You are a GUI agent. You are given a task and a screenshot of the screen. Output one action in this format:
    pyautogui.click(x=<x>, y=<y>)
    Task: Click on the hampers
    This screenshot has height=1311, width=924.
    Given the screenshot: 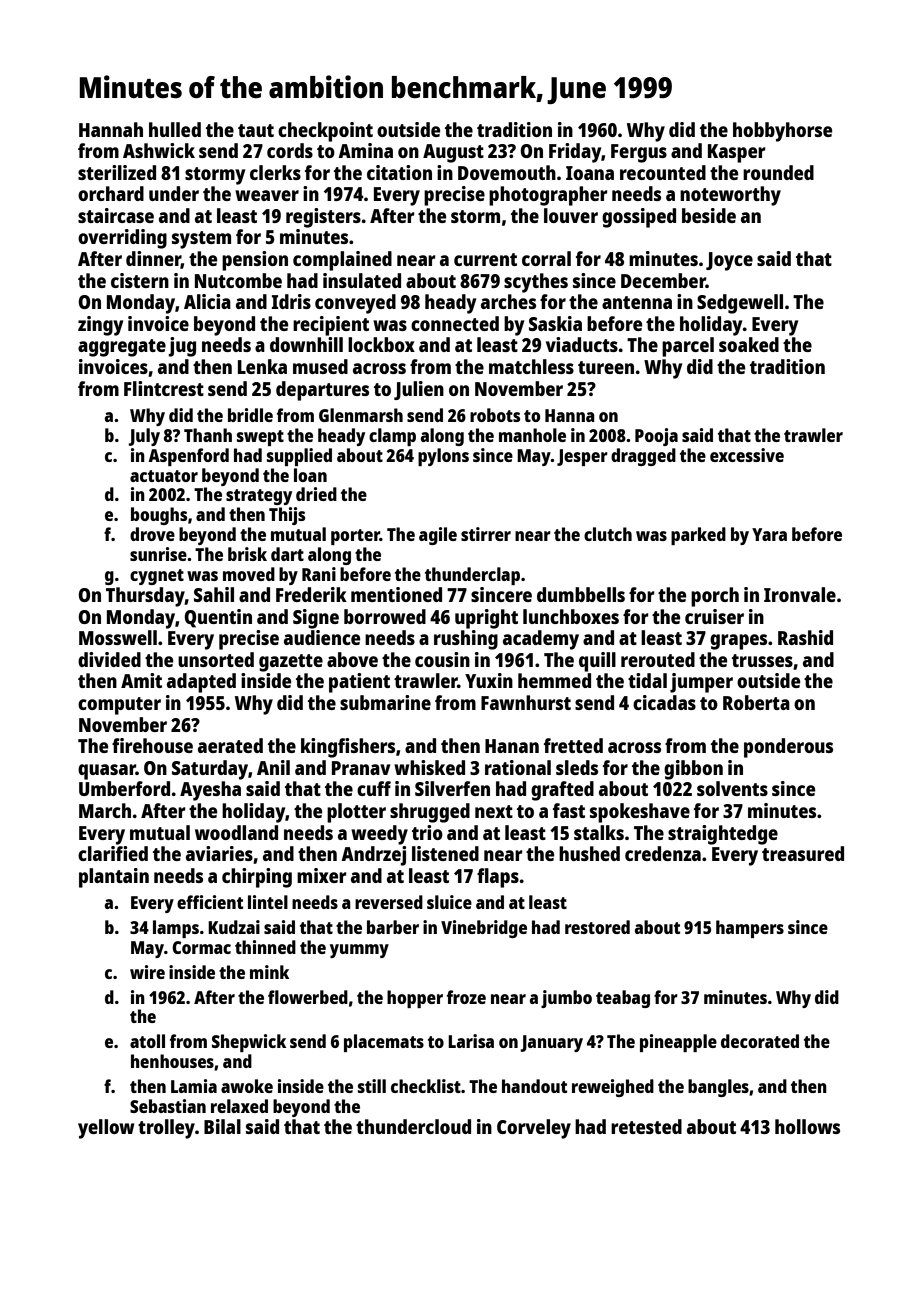 What is the action you would take?
    pyautogui.click(x=750, y=929)
